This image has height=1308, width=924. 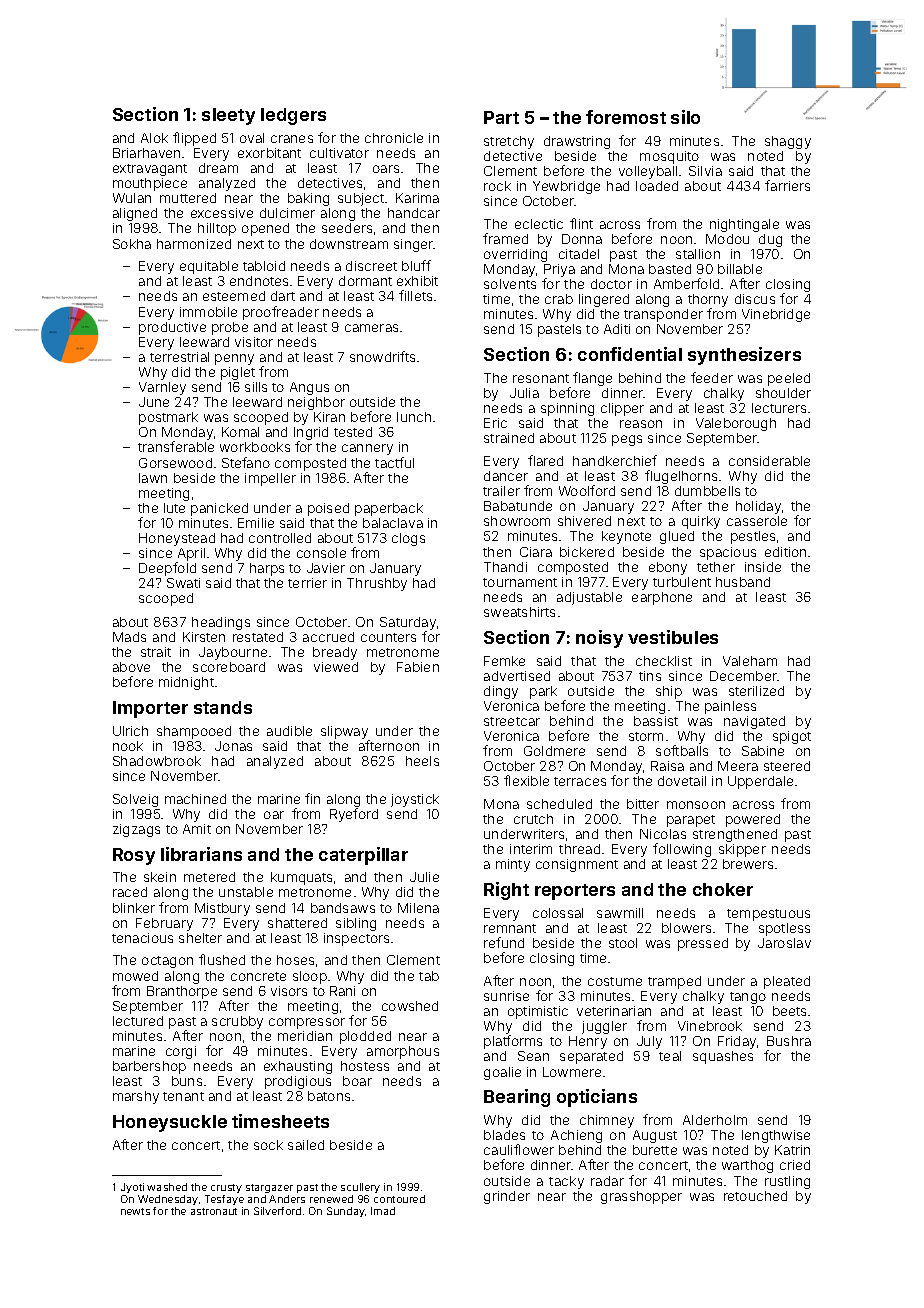 I want to click on retouched, so click(x=755, y=1196).
